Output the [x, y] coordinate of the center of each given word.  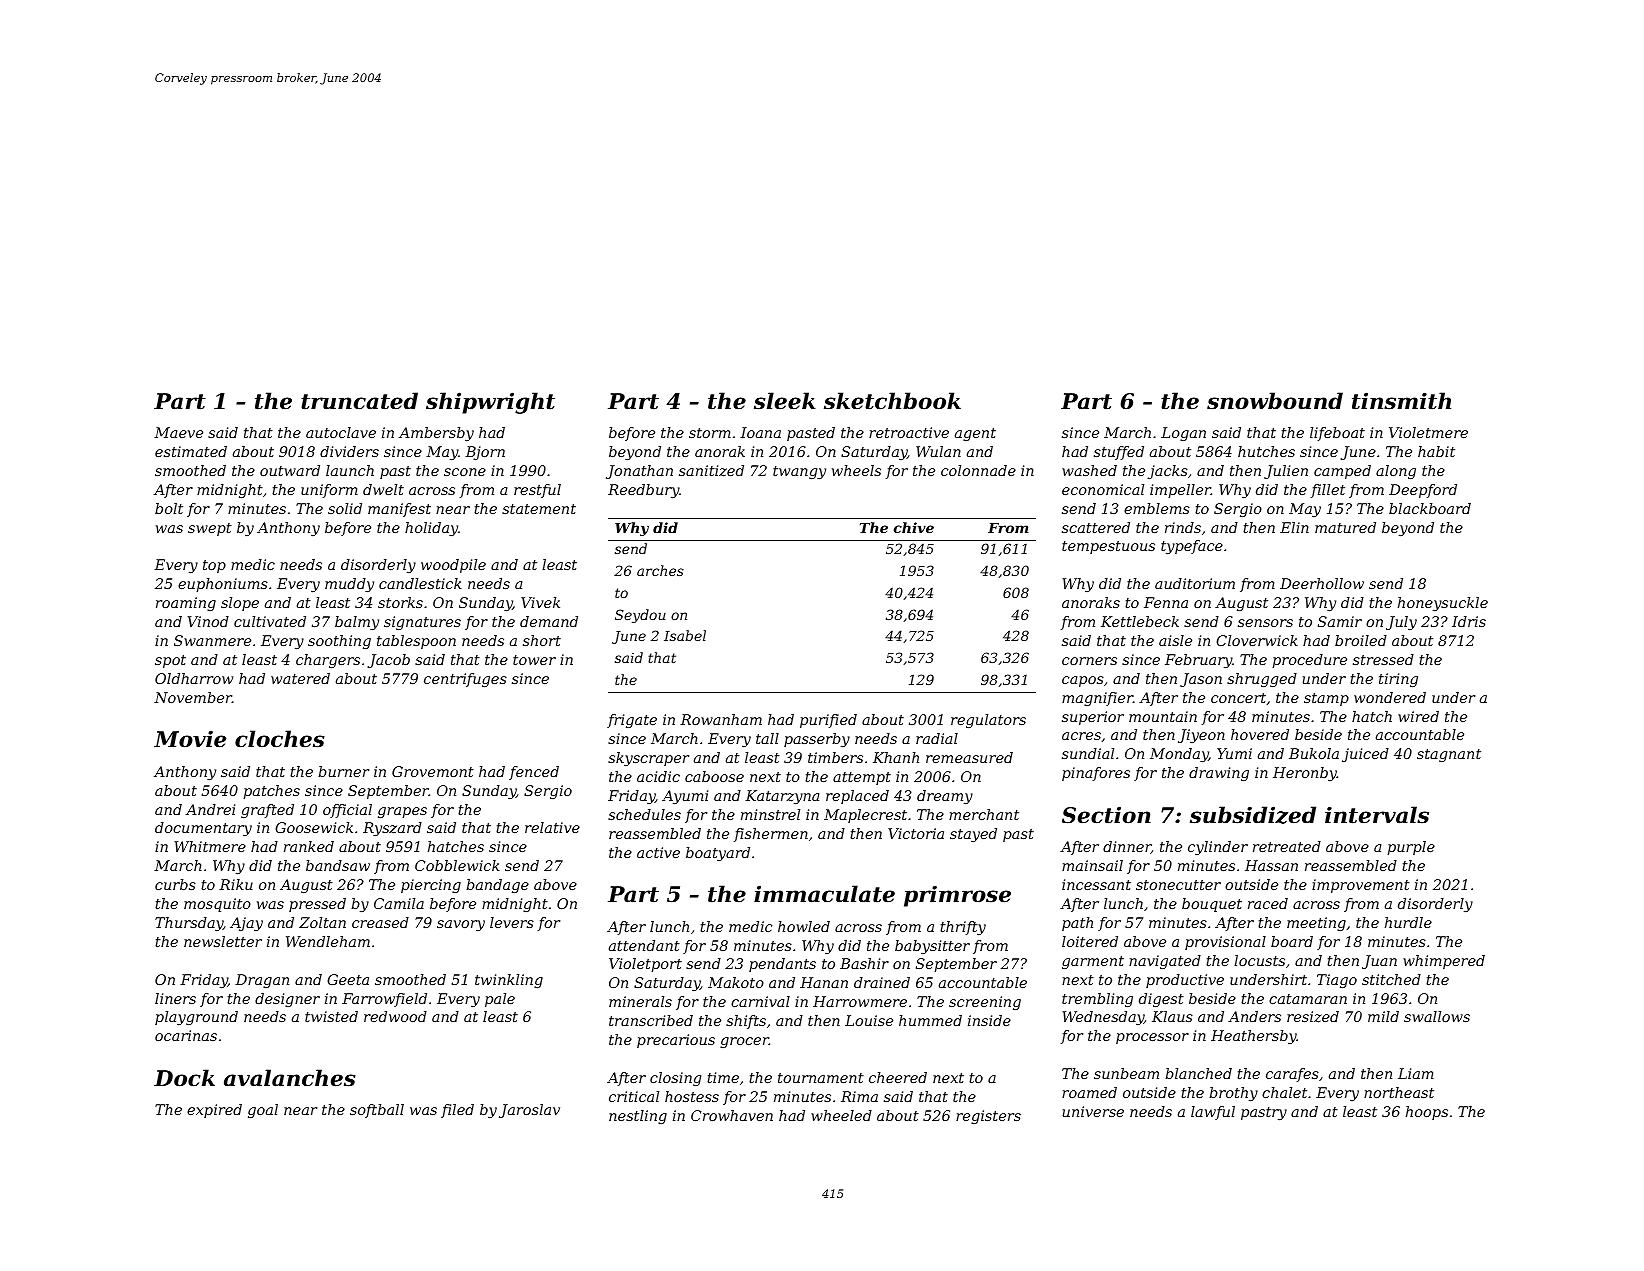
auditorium [1195, 583]
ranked [309, 846]
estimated [191, 451]
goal [263, 1111]
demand [549, 621]
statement [539, 509]
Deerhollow [1322, 583]
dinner [1127, 847]
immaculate [824, 894]
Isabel [685, 635]
